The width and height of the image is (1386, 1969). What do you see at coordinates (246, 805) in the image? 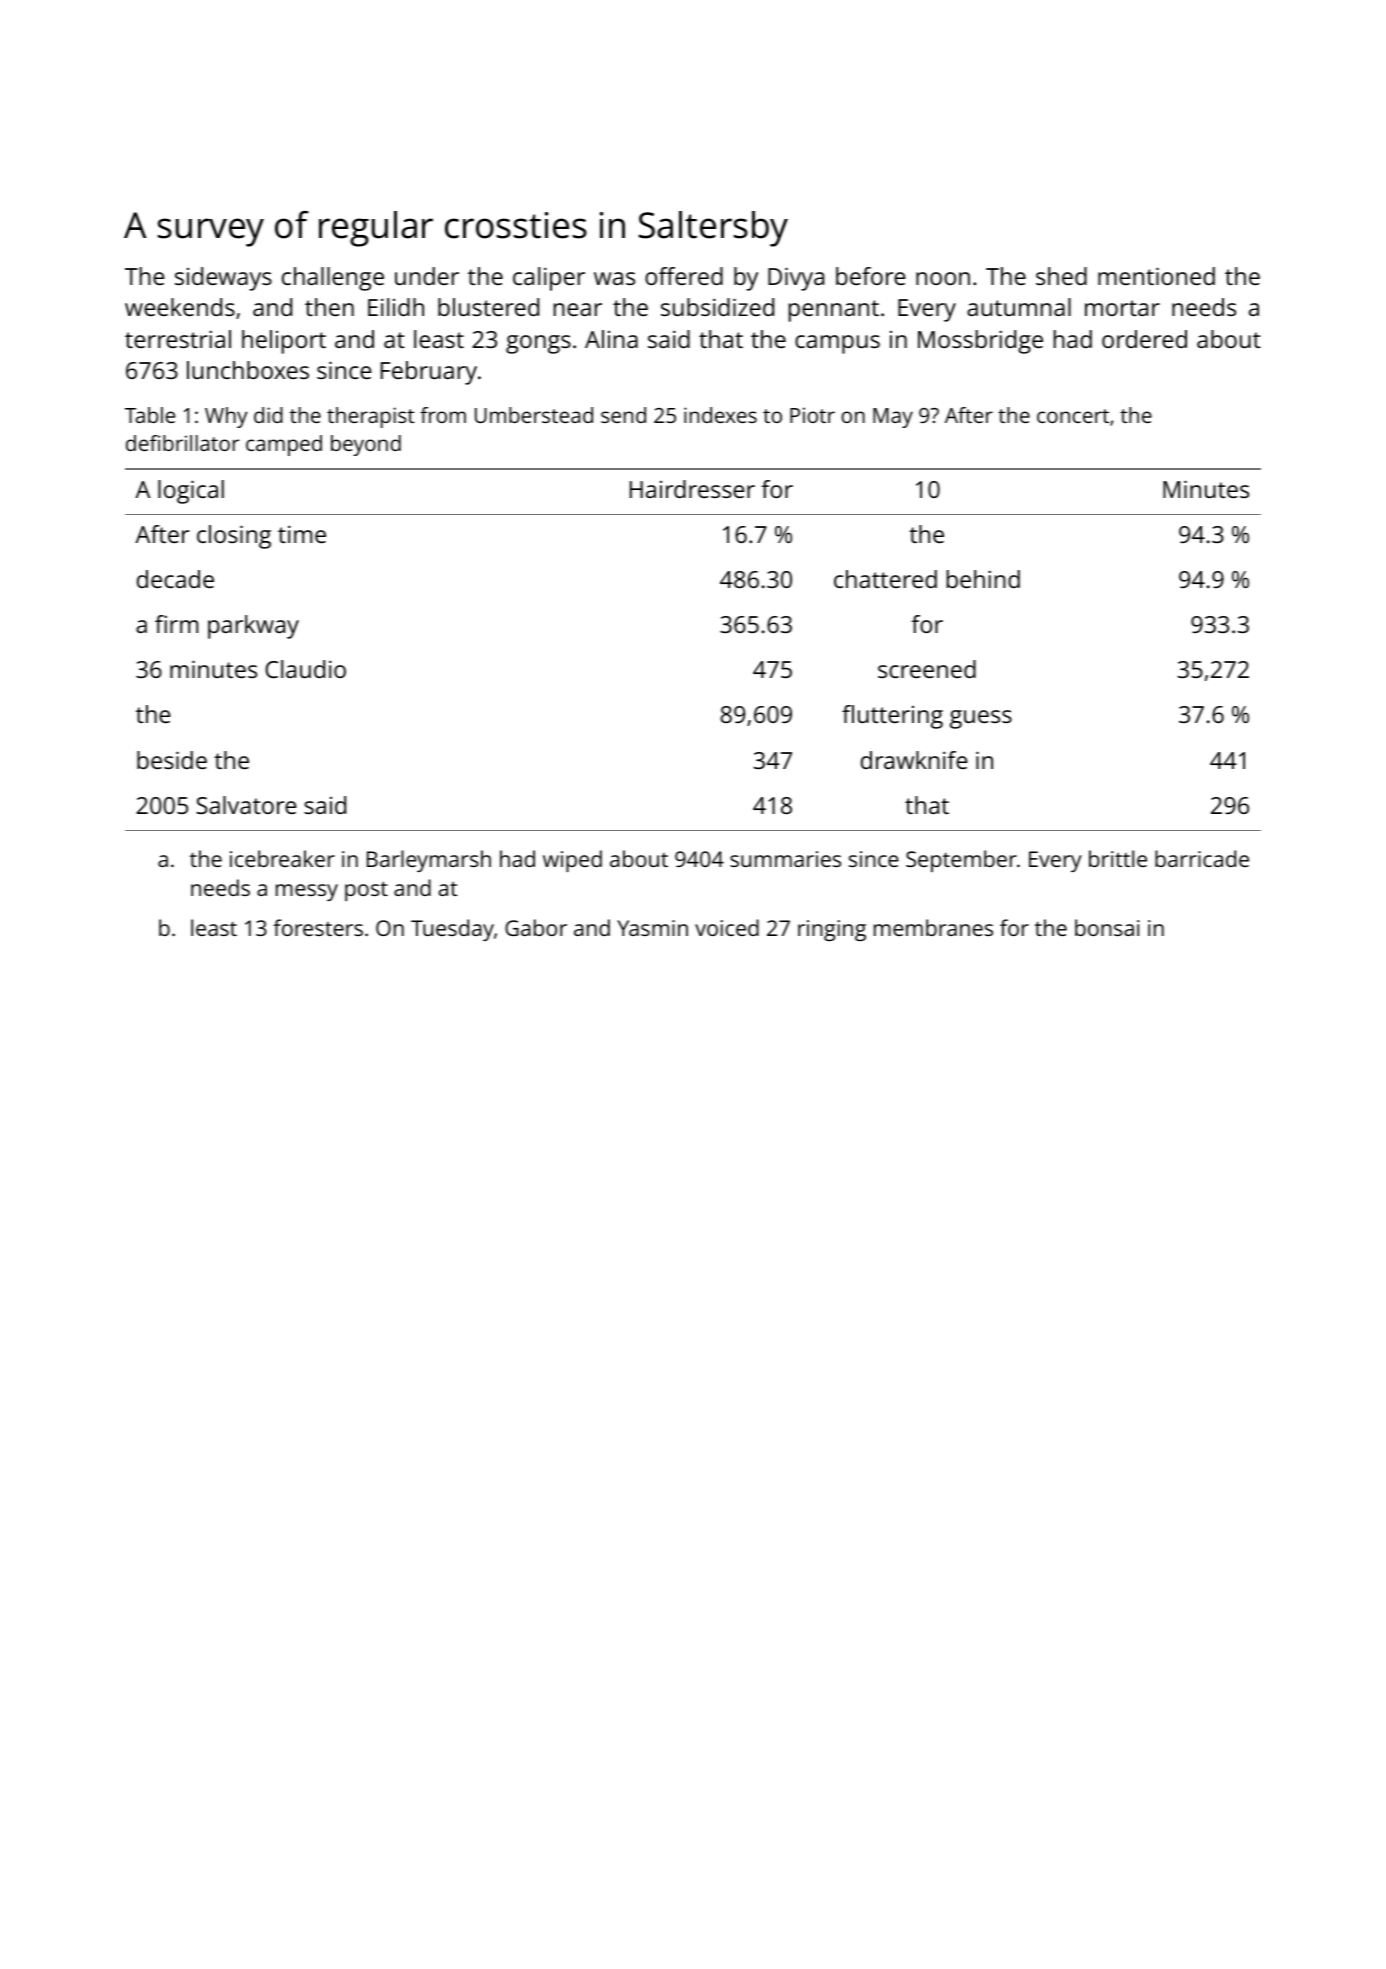
I see `Salvatore` at bounding box center [246, 805].
